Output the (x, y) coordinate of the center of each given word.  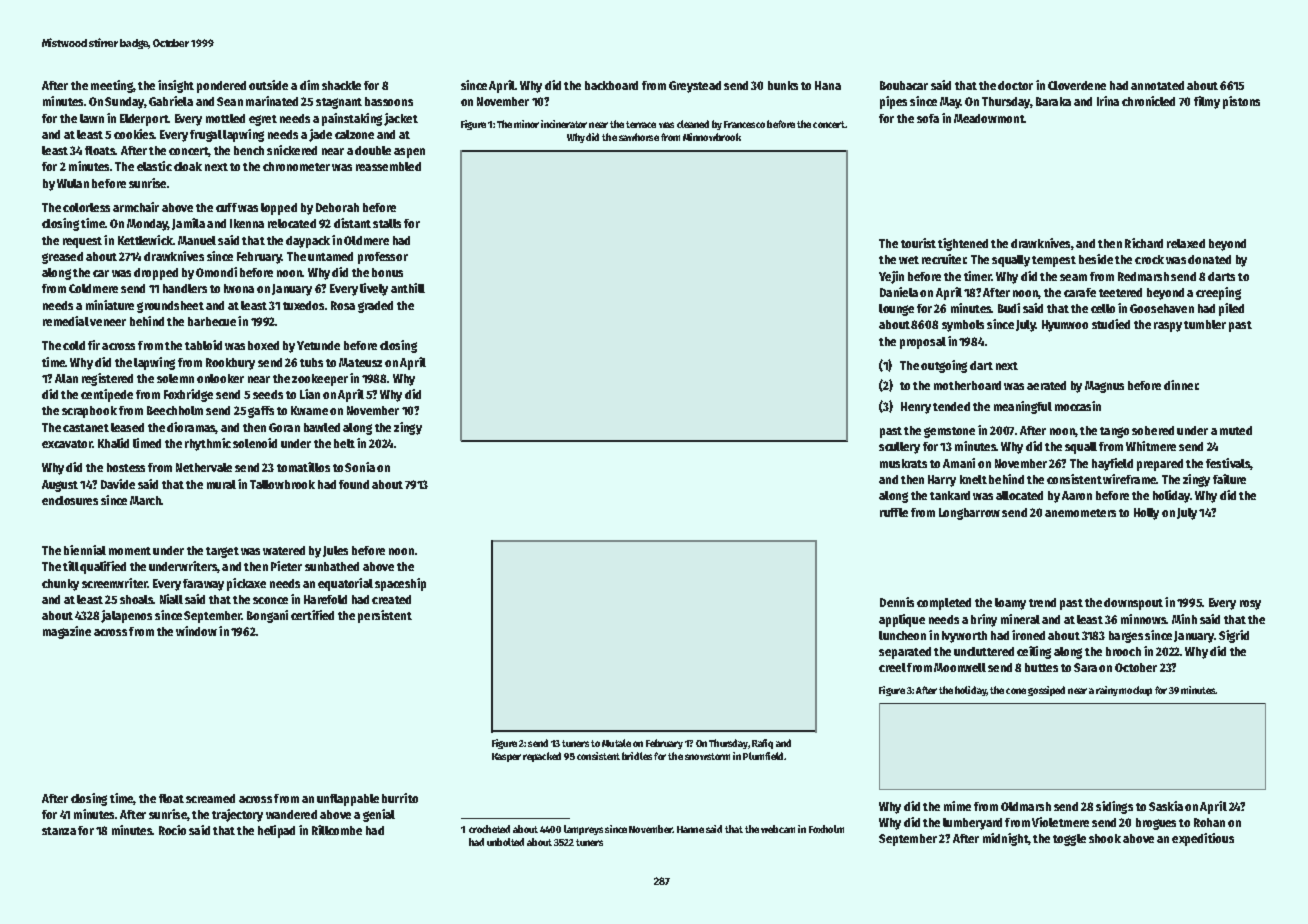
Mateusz (360, 362)
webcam (778, 829)
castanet (86, 428)
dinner (1181, 385)
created (391, 599)
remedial (66, 321)
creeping (1218, 293)
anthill (408, 288)
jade (320, 135)
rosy (1250, 605)
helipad (276, 831)
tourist (918, 243)
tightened (963, 244)
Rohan (1209, 822)
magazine (67, 632)
